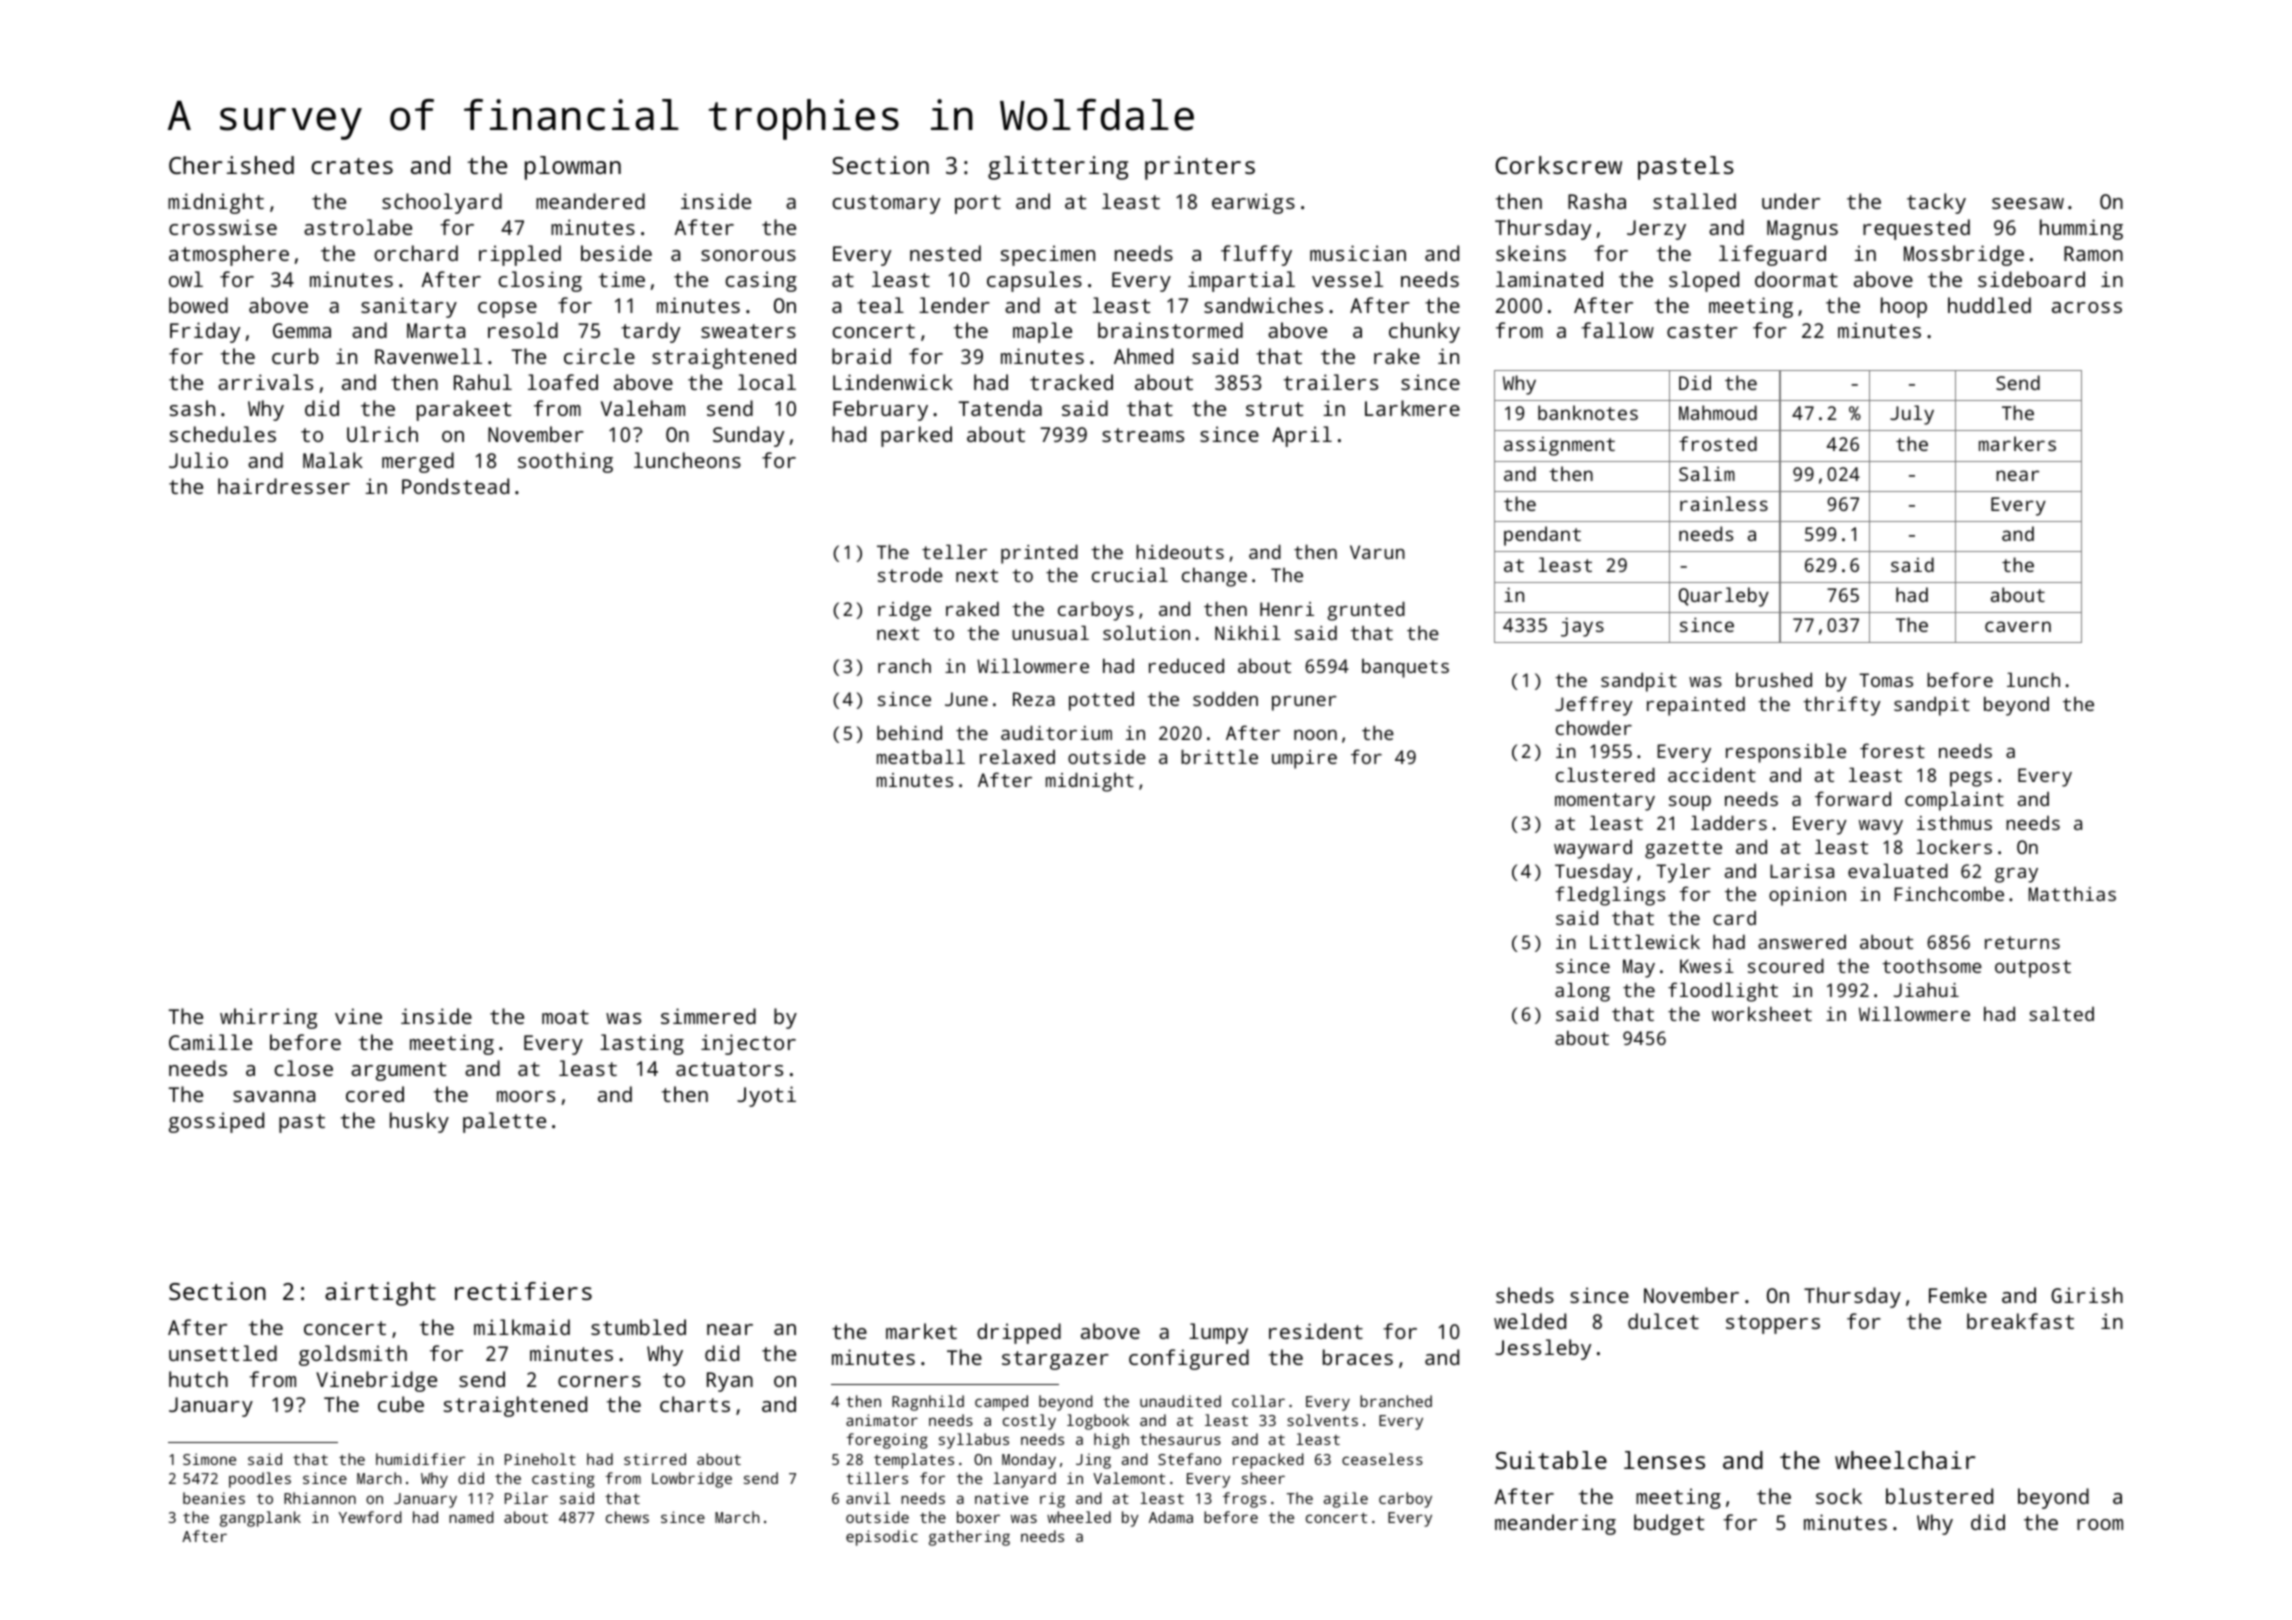 The width and height of the screenshot is (2292, 1620). I want to click on Rasha, so click(1597, 201).
